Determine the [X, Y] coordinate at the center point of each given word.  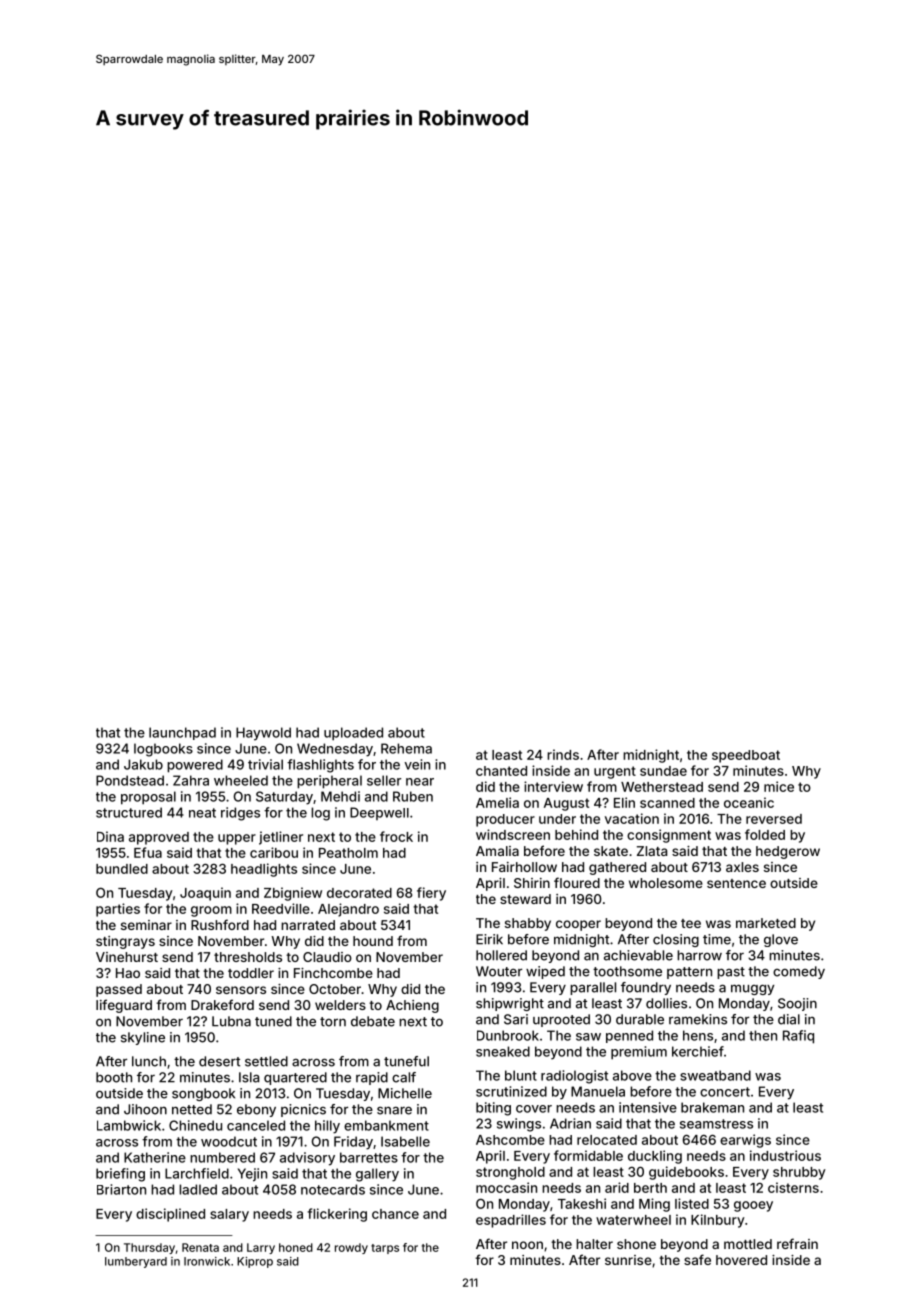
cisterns [793, 1187]
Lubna [231, 1021]
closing [676, 940]
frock [396, 836]
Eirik [489, 939]
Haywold [263, 734]
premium [639, 1053]
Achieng [412, 1006]
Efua [148, 852]
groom [211, 911]
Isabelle [405, 1141]
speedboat [746, 756]
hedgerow [788, 852]
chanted [501, 771]
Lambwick [129, 1125]
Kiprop [255, 1262]
